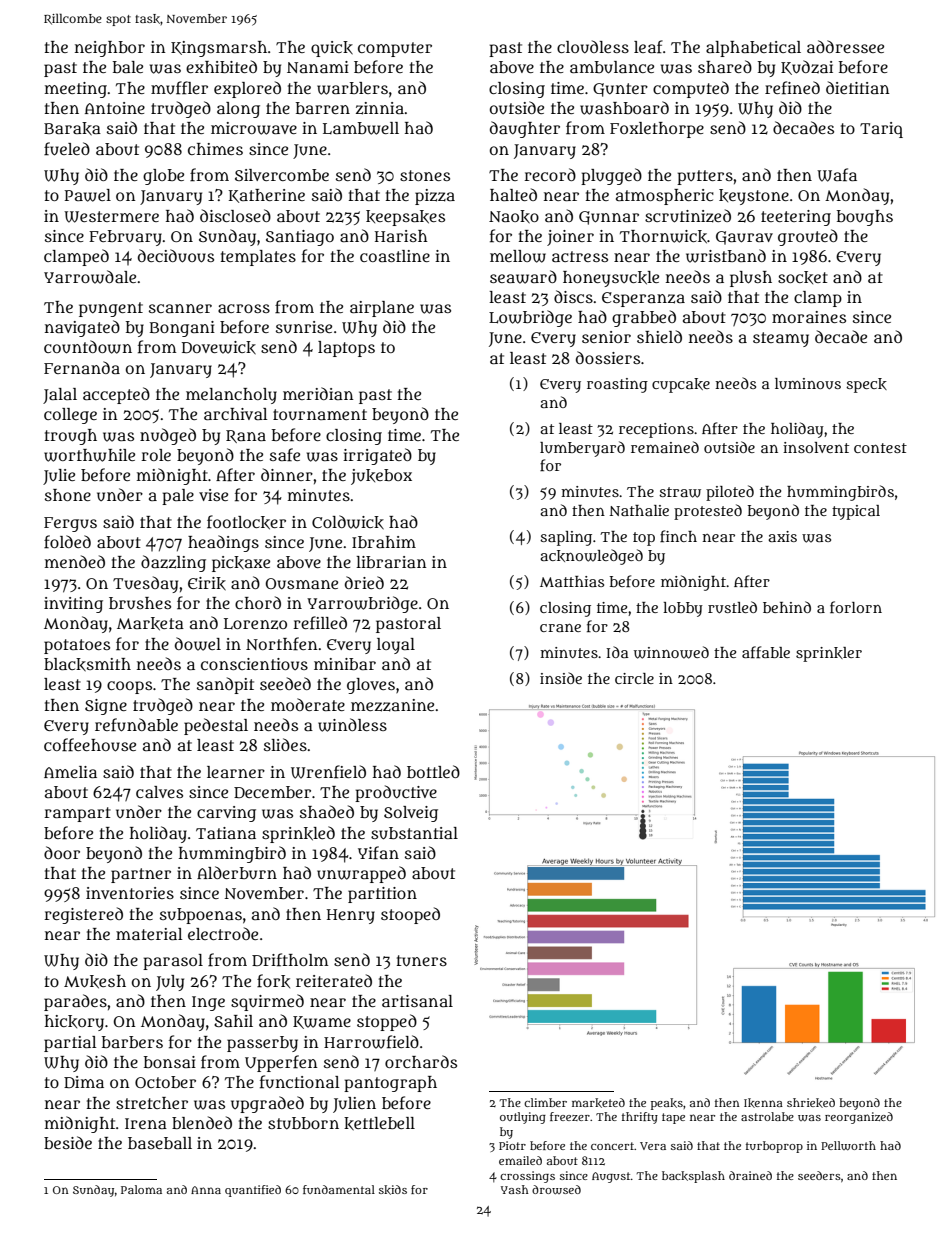  What do you see at coordinates (152, 1103) in the screenshot?
I see `stretcher` at bounding box center [152, 1103].
